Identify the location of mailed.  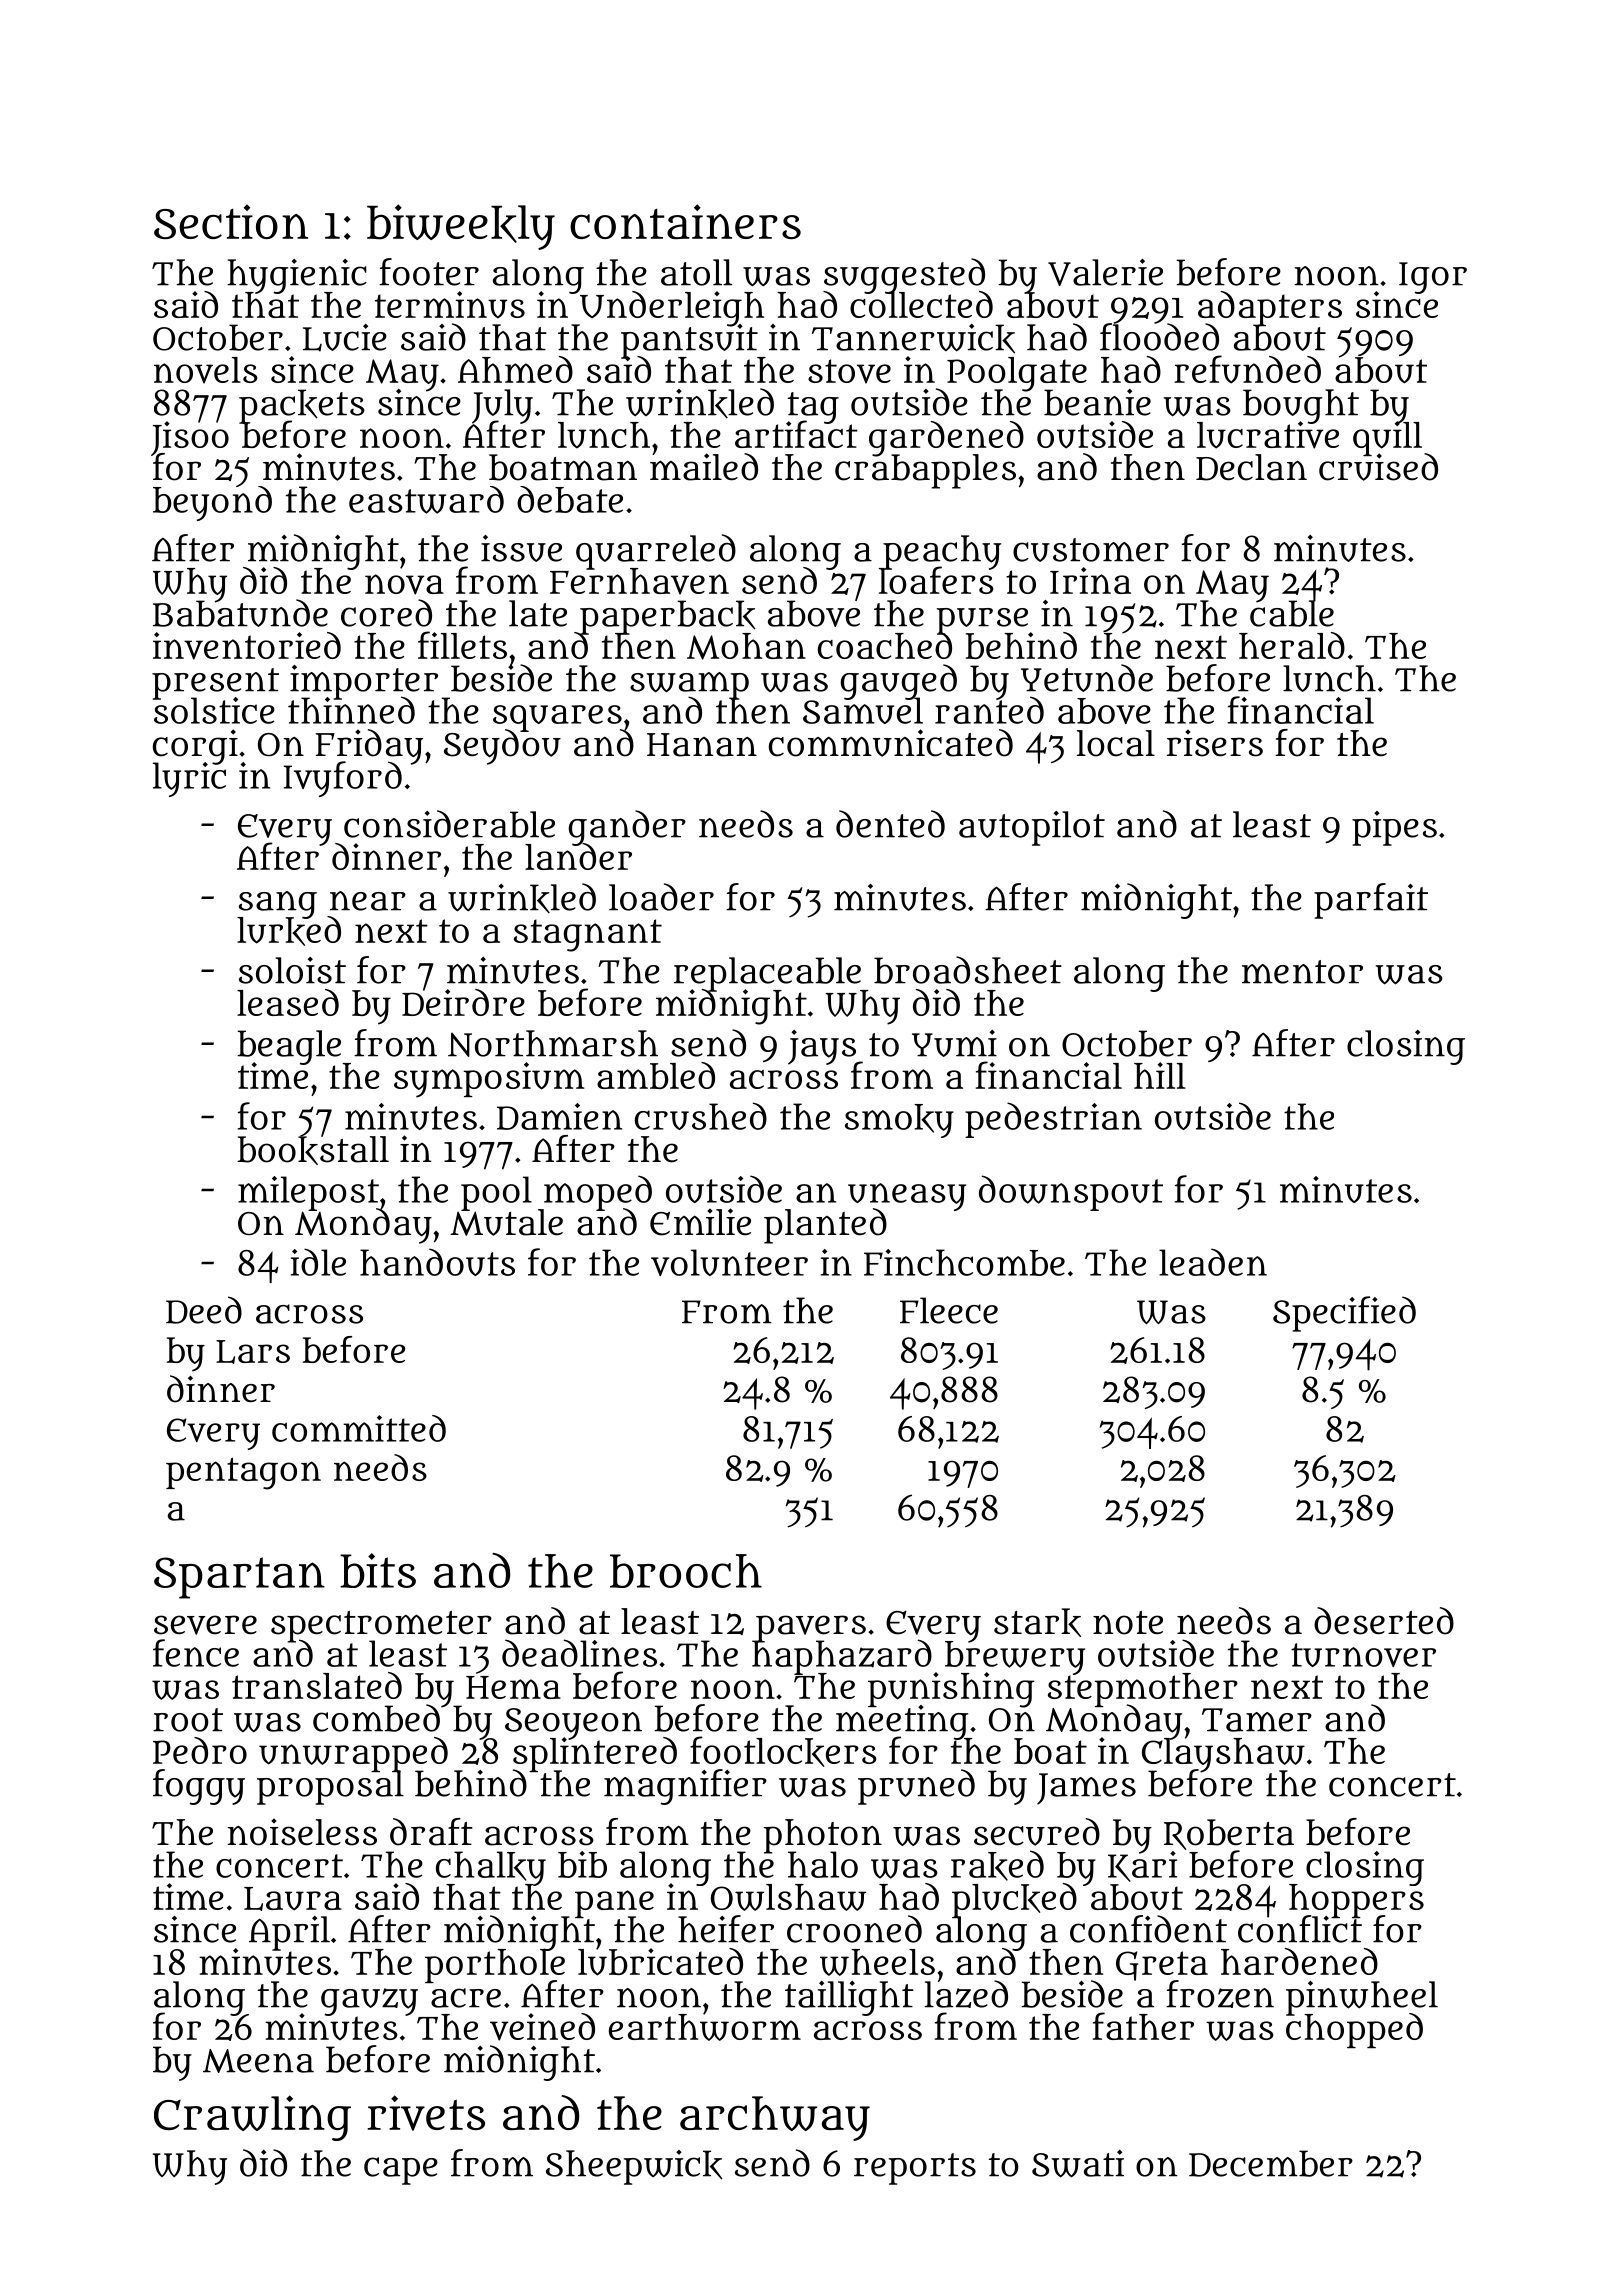
(704, 467).
